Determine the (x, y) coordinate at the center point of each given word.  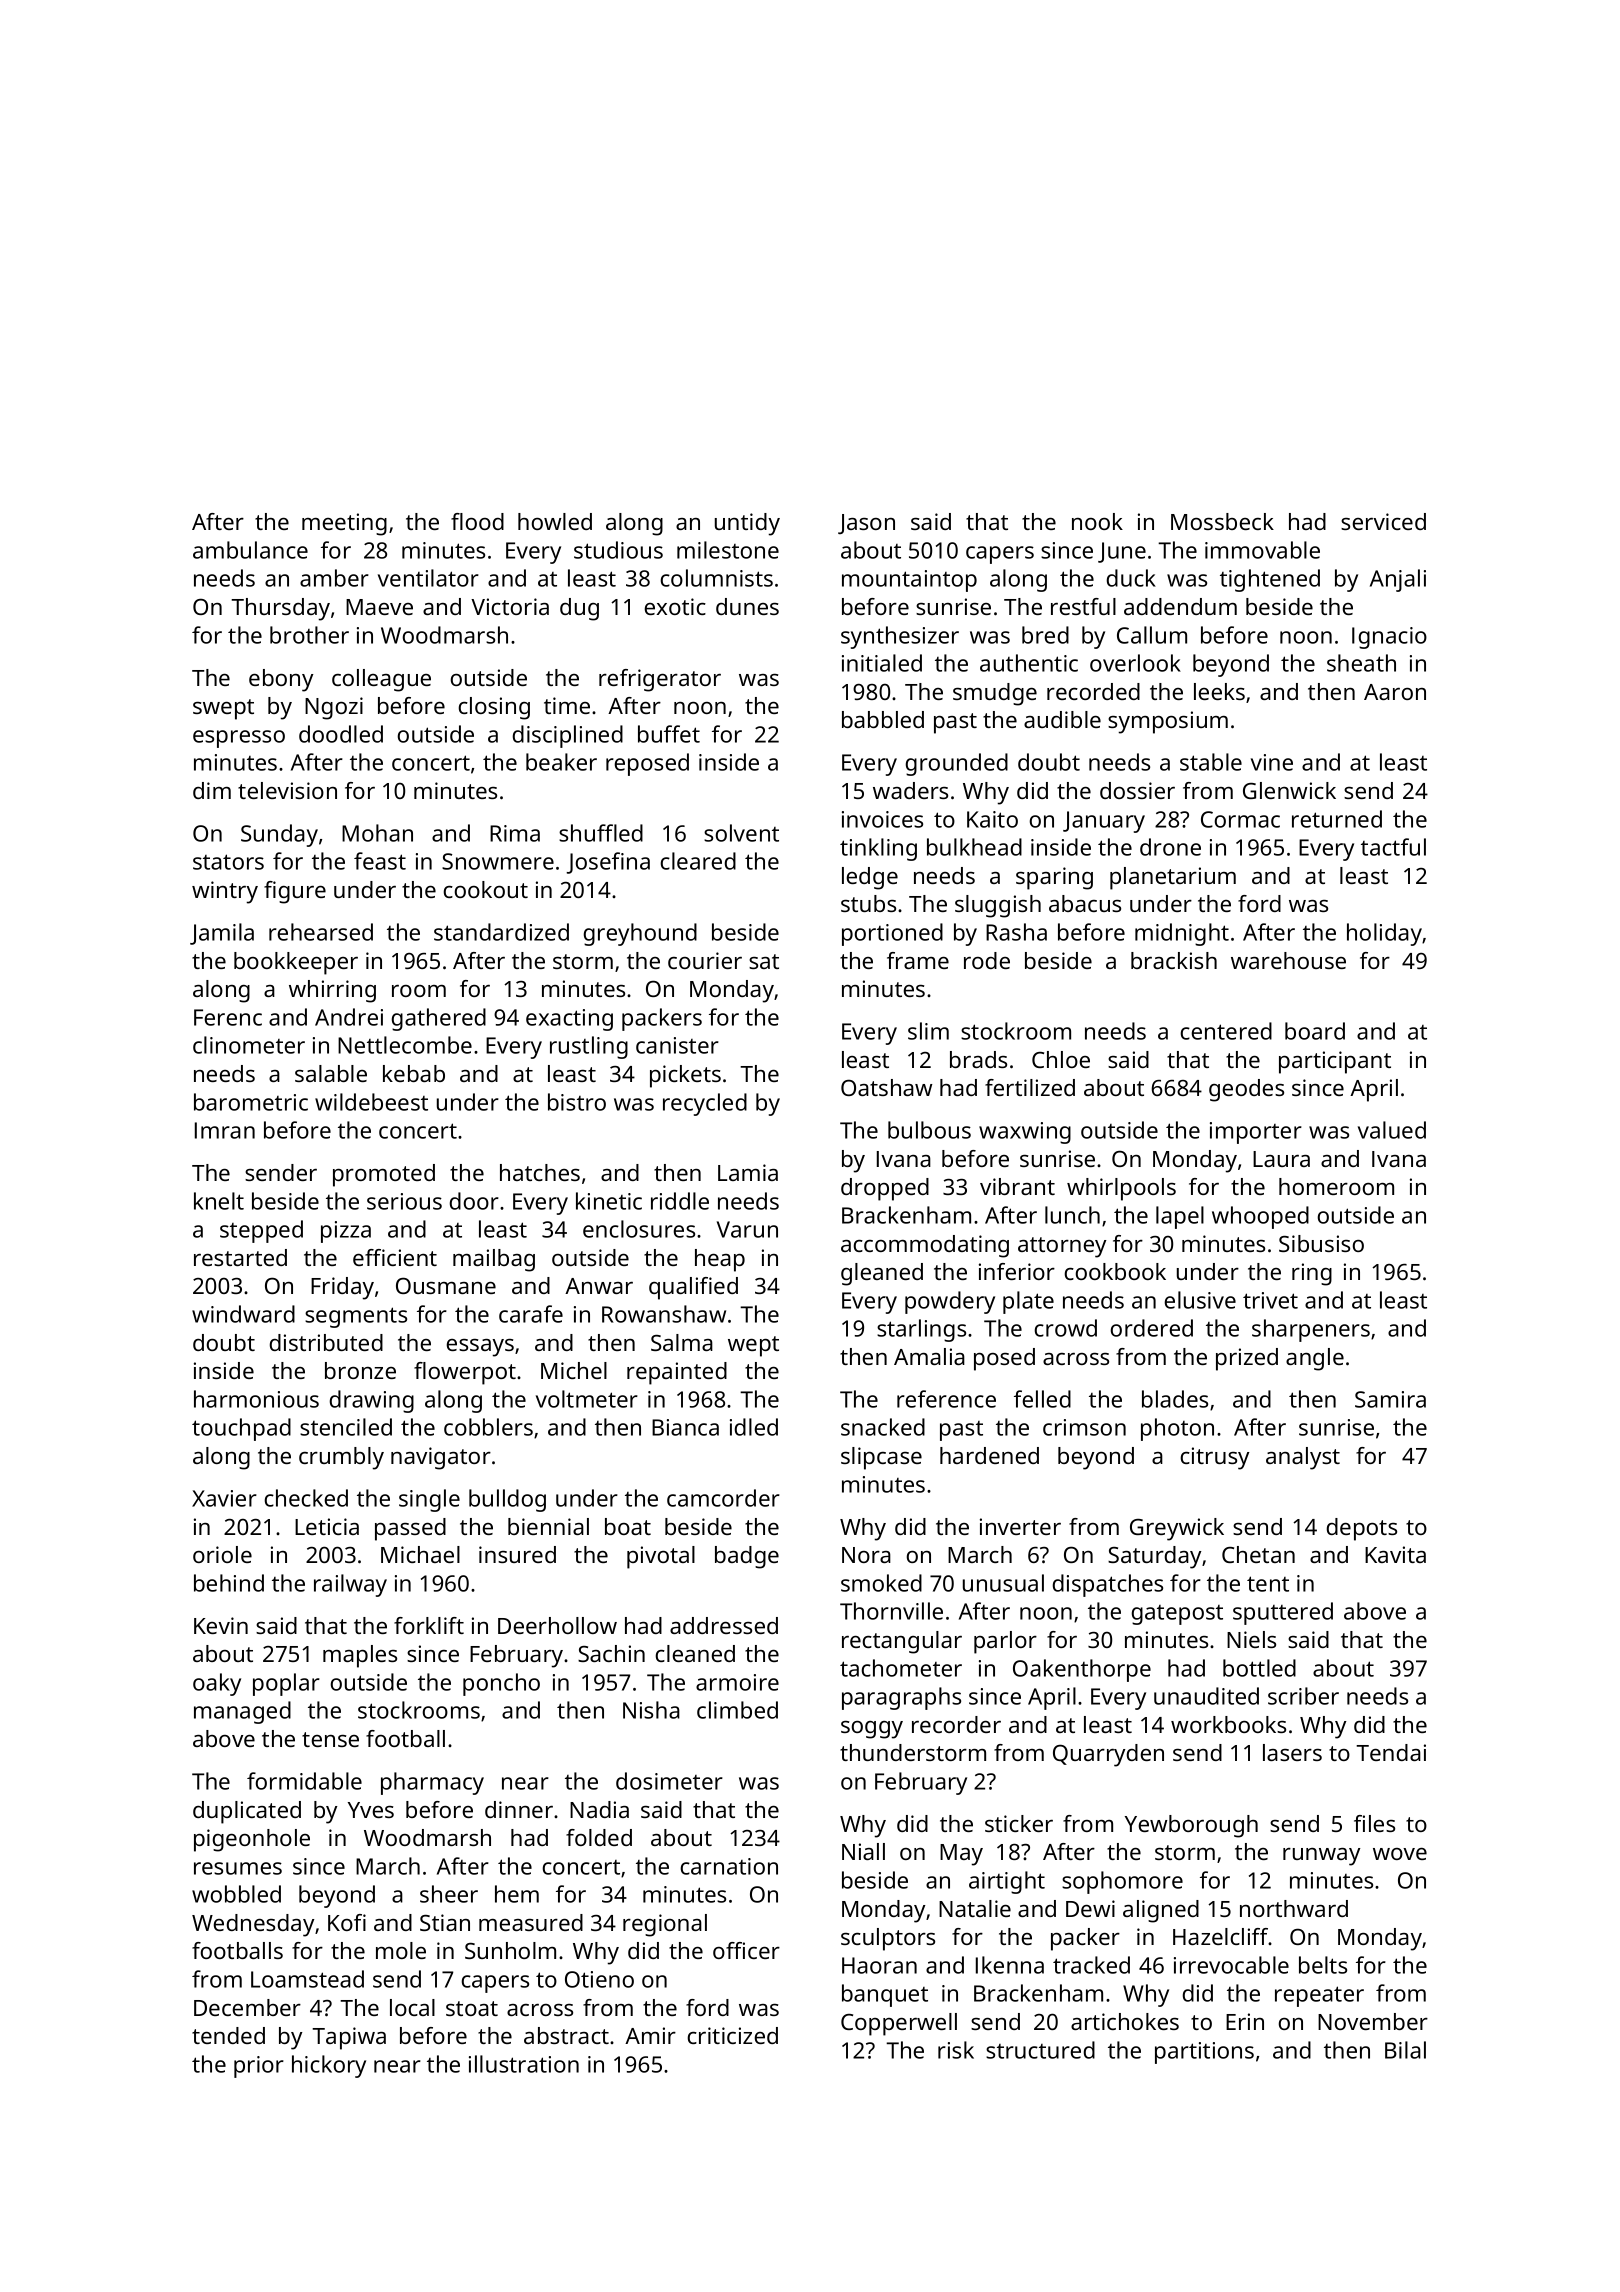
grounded (956, 764)
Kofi (347, 1922)
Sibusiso (1321, 1243)
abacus (1085, 903)
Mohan (377, 833)
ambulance (250, 550)
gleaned (882, 1274)
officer (746, 1950)
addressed (724, 1625)
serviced (1383, 521)
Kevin (221, 1625)
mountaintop (909, 581)
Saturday (1154, 1557)
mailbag (494, 1260)
